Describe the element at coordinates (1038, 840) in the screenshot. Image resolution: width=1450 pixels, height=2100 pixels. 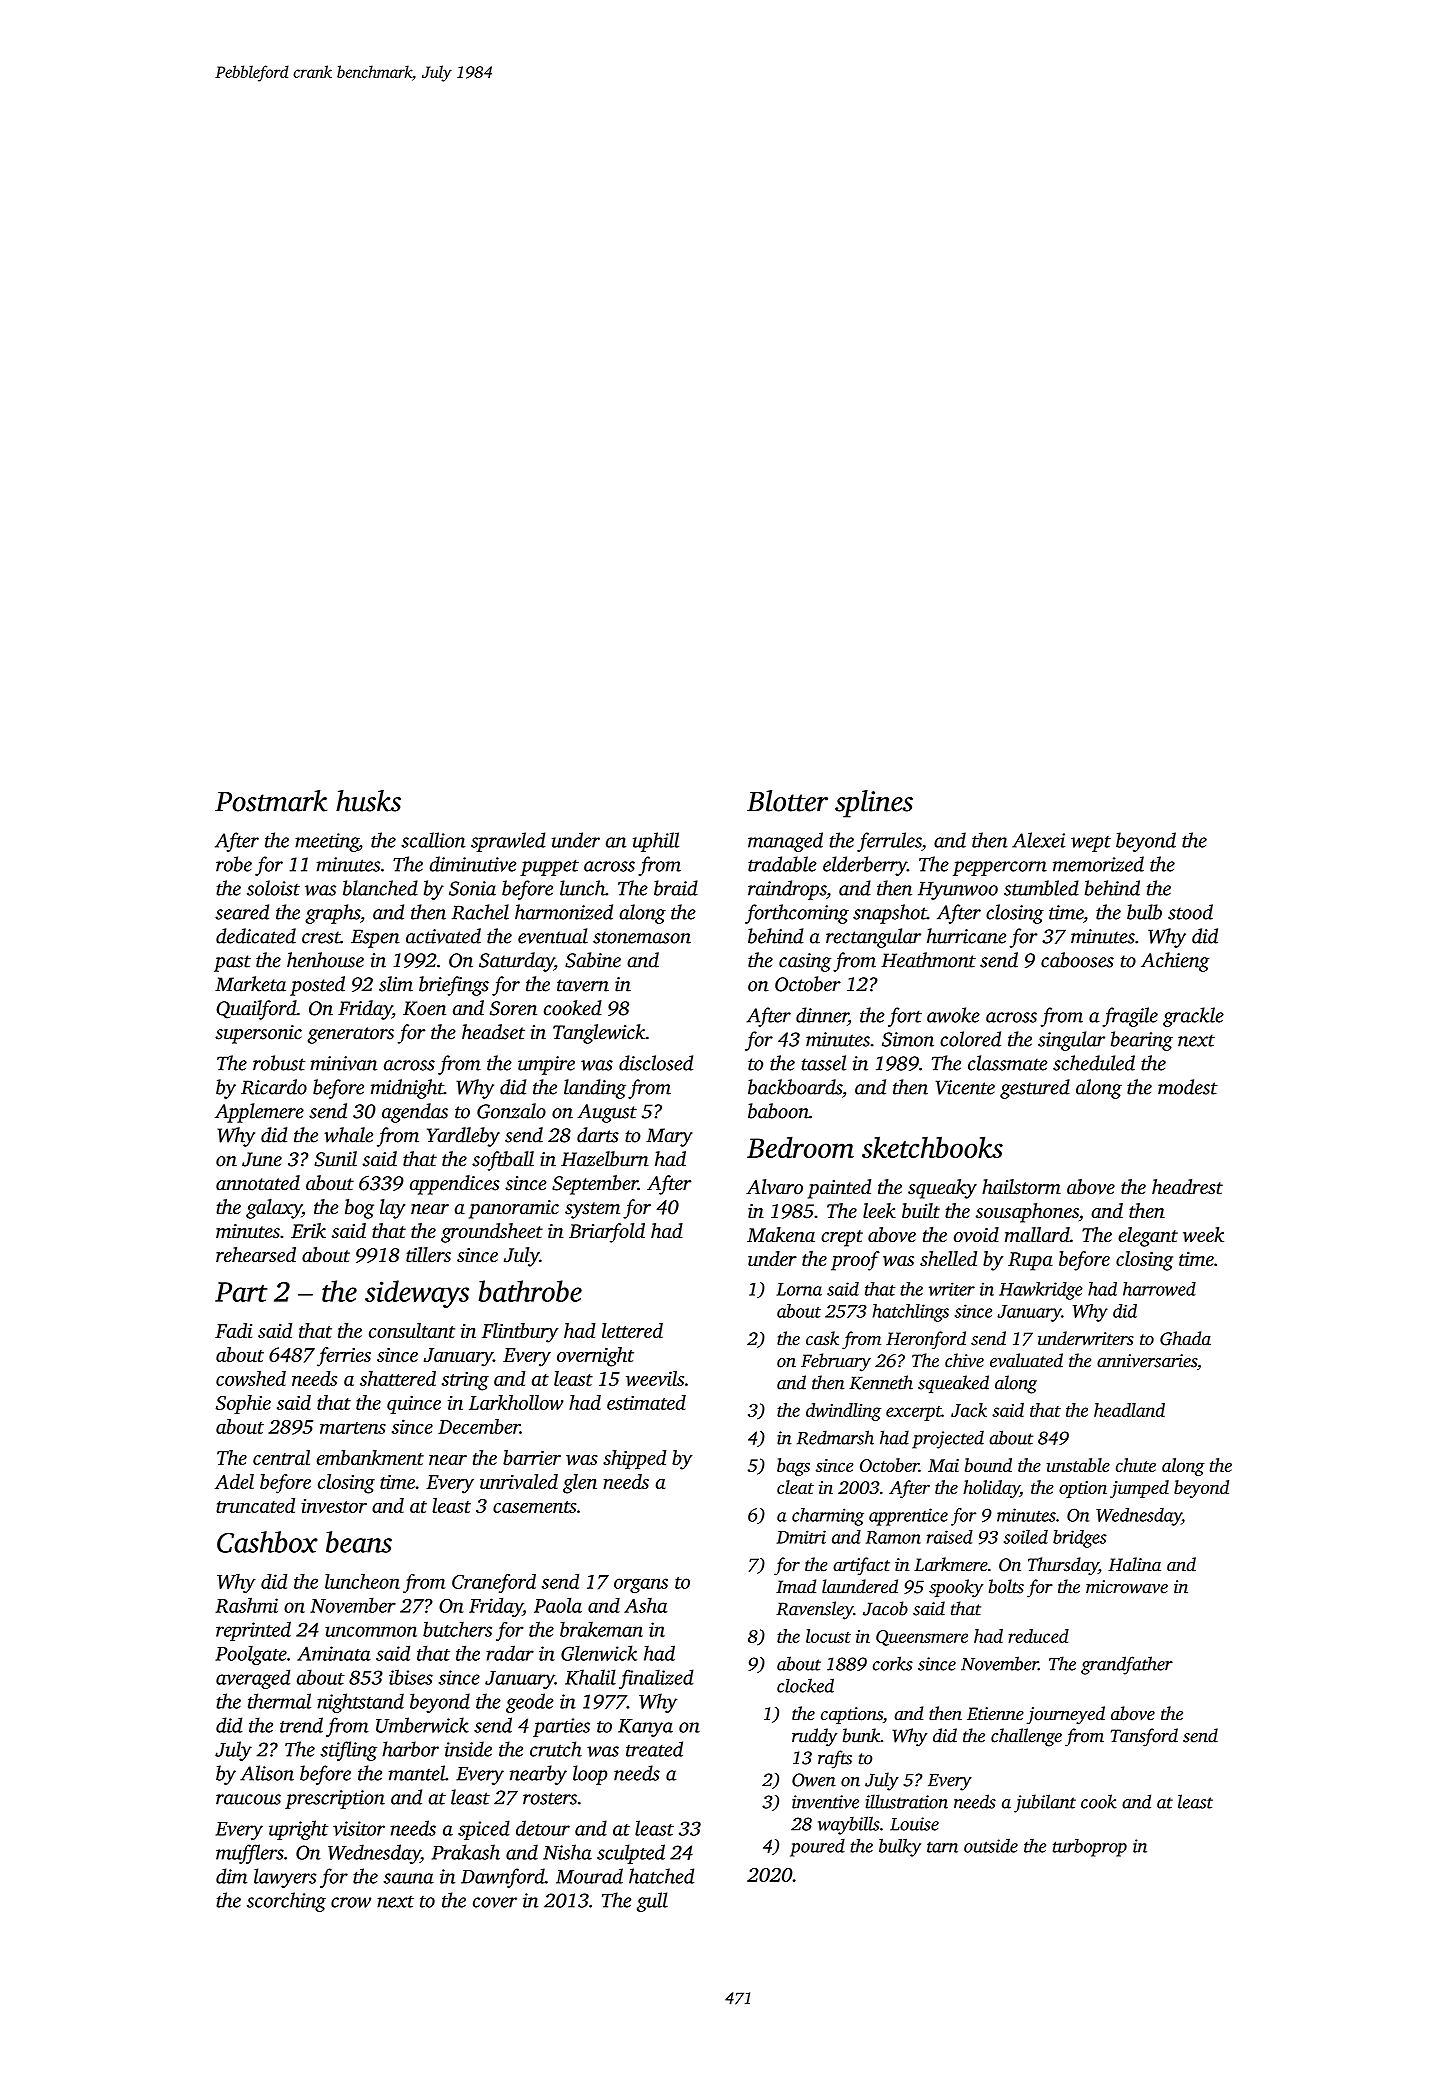
I see `Alexei` at that location.
